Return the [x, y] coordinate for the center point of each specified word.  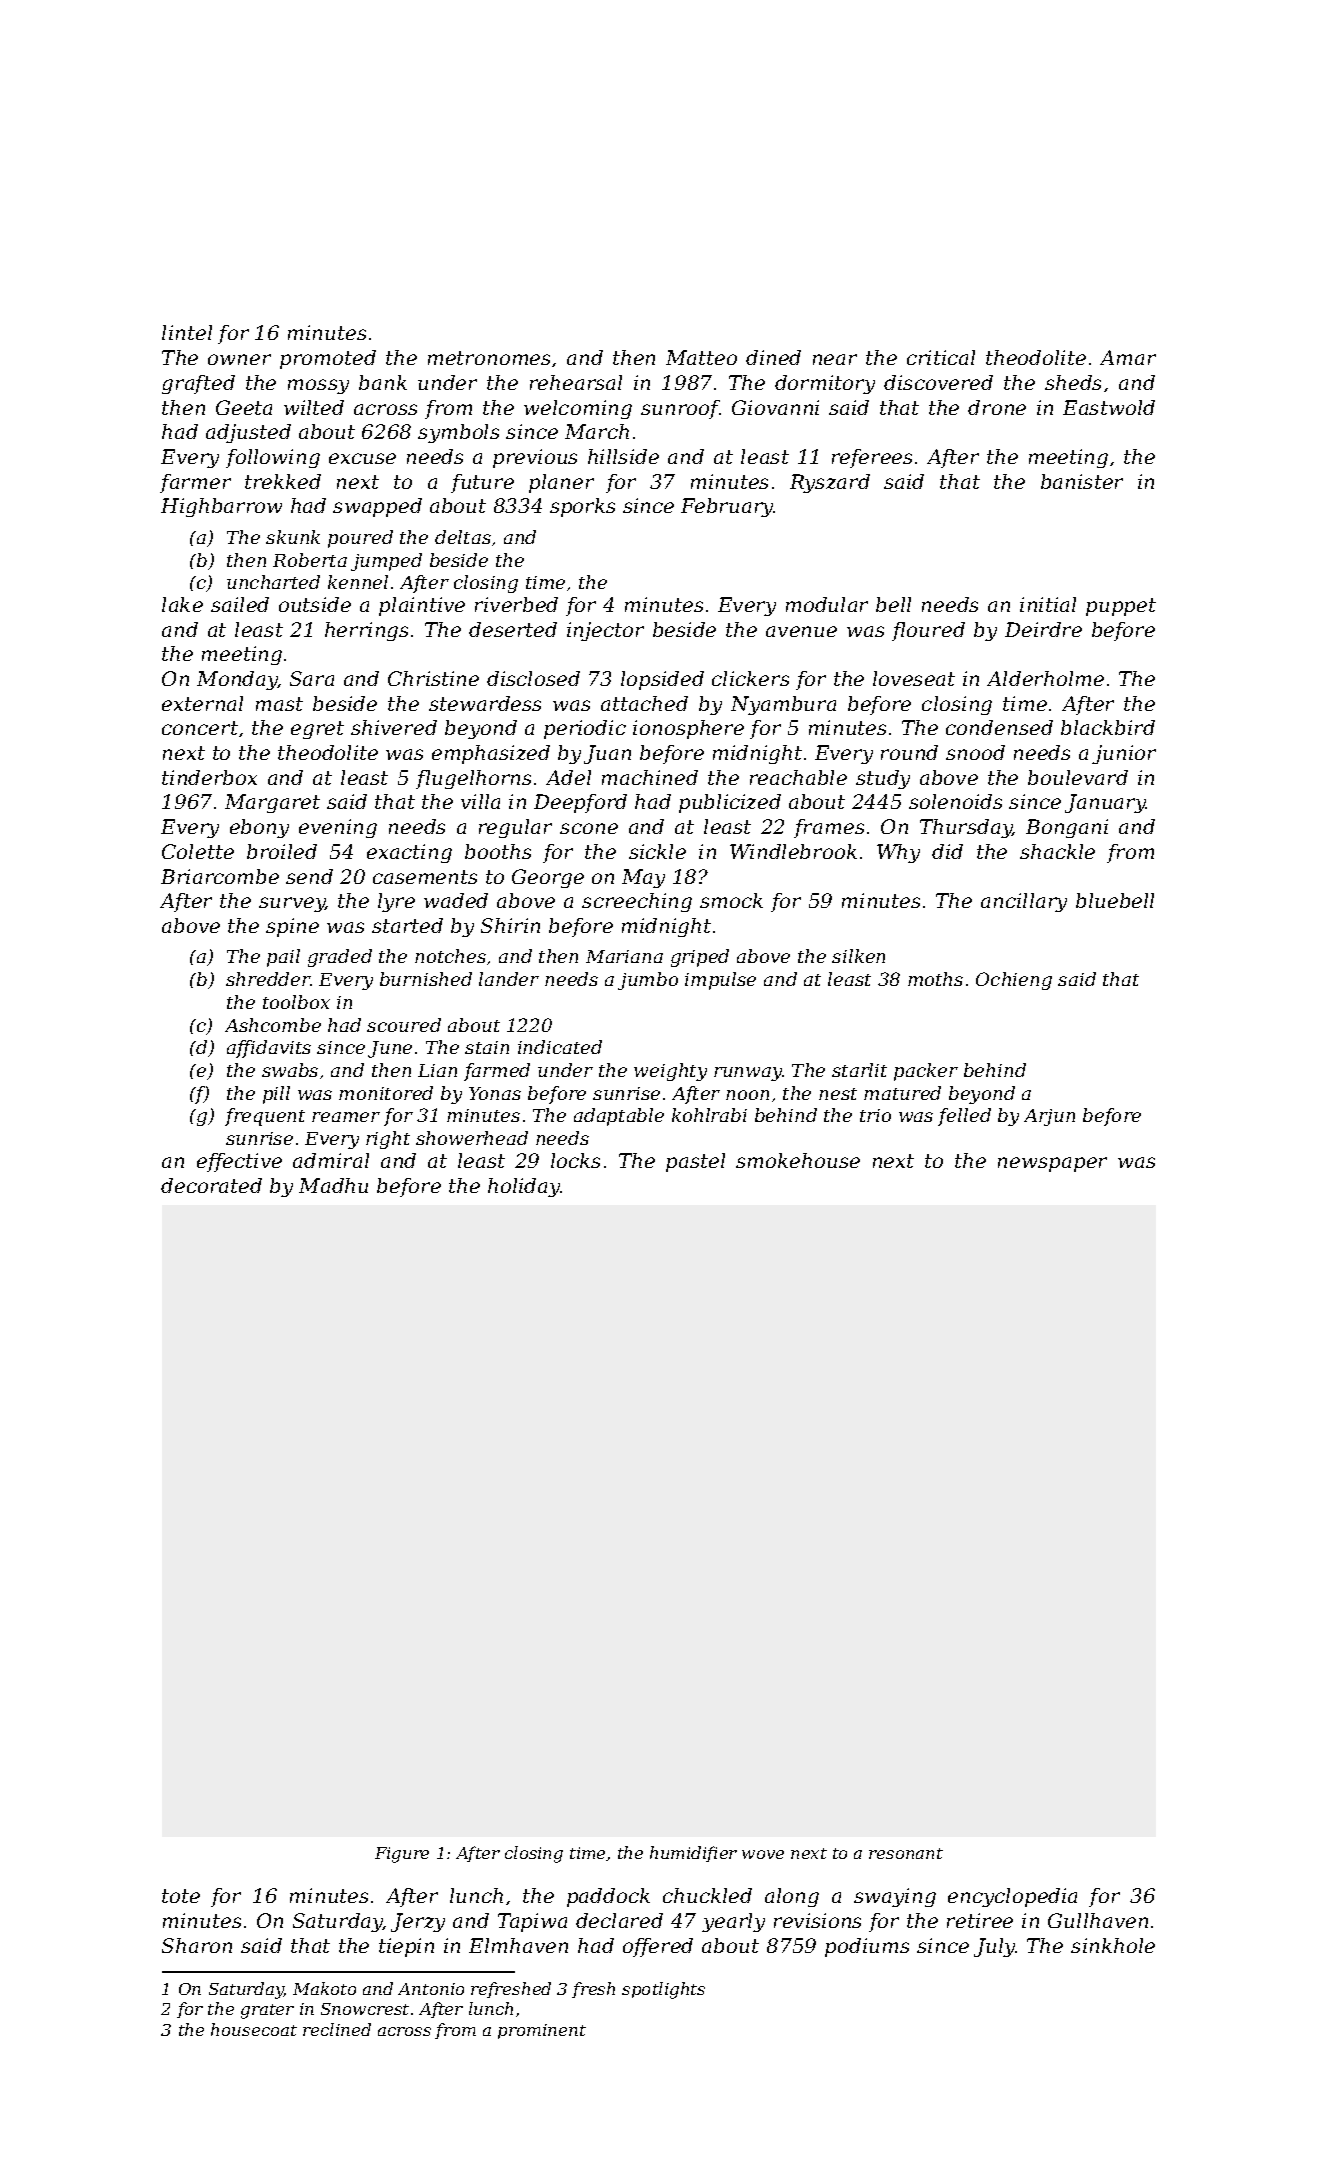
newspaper [1052, 1164]
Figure [402, 1855]
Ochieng [1014, 981]
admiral [331, 1160]
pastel [695, 1162]
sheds [1073, 382]
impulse [720, 981]
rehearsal [576, 382]
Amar [1128, 357]
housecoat [254, 2029]
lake [182, 604]
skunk [293, 537]
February [727, 507]
